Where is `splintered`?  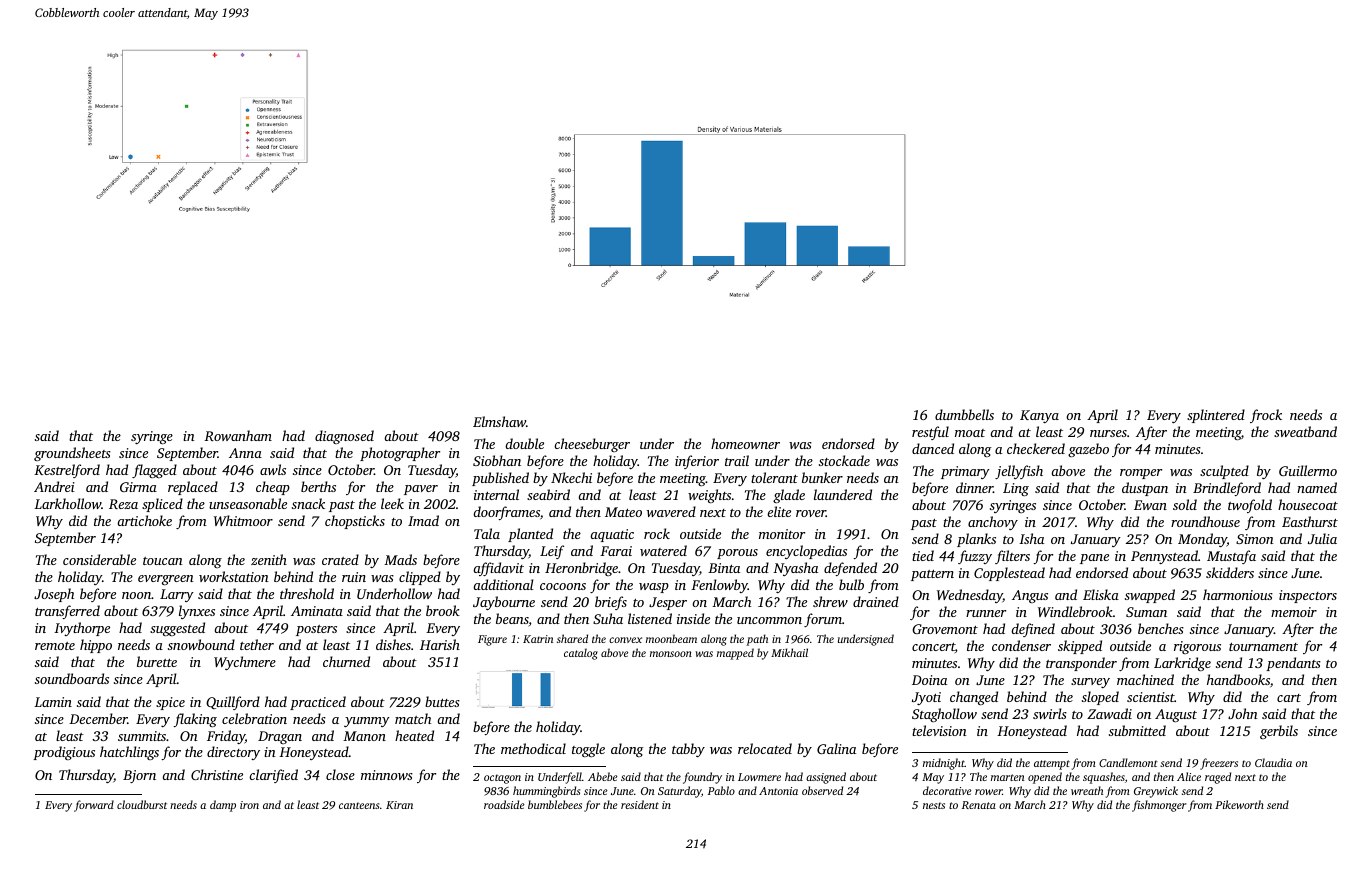
splintered is located at coordinates (1216, 416).
